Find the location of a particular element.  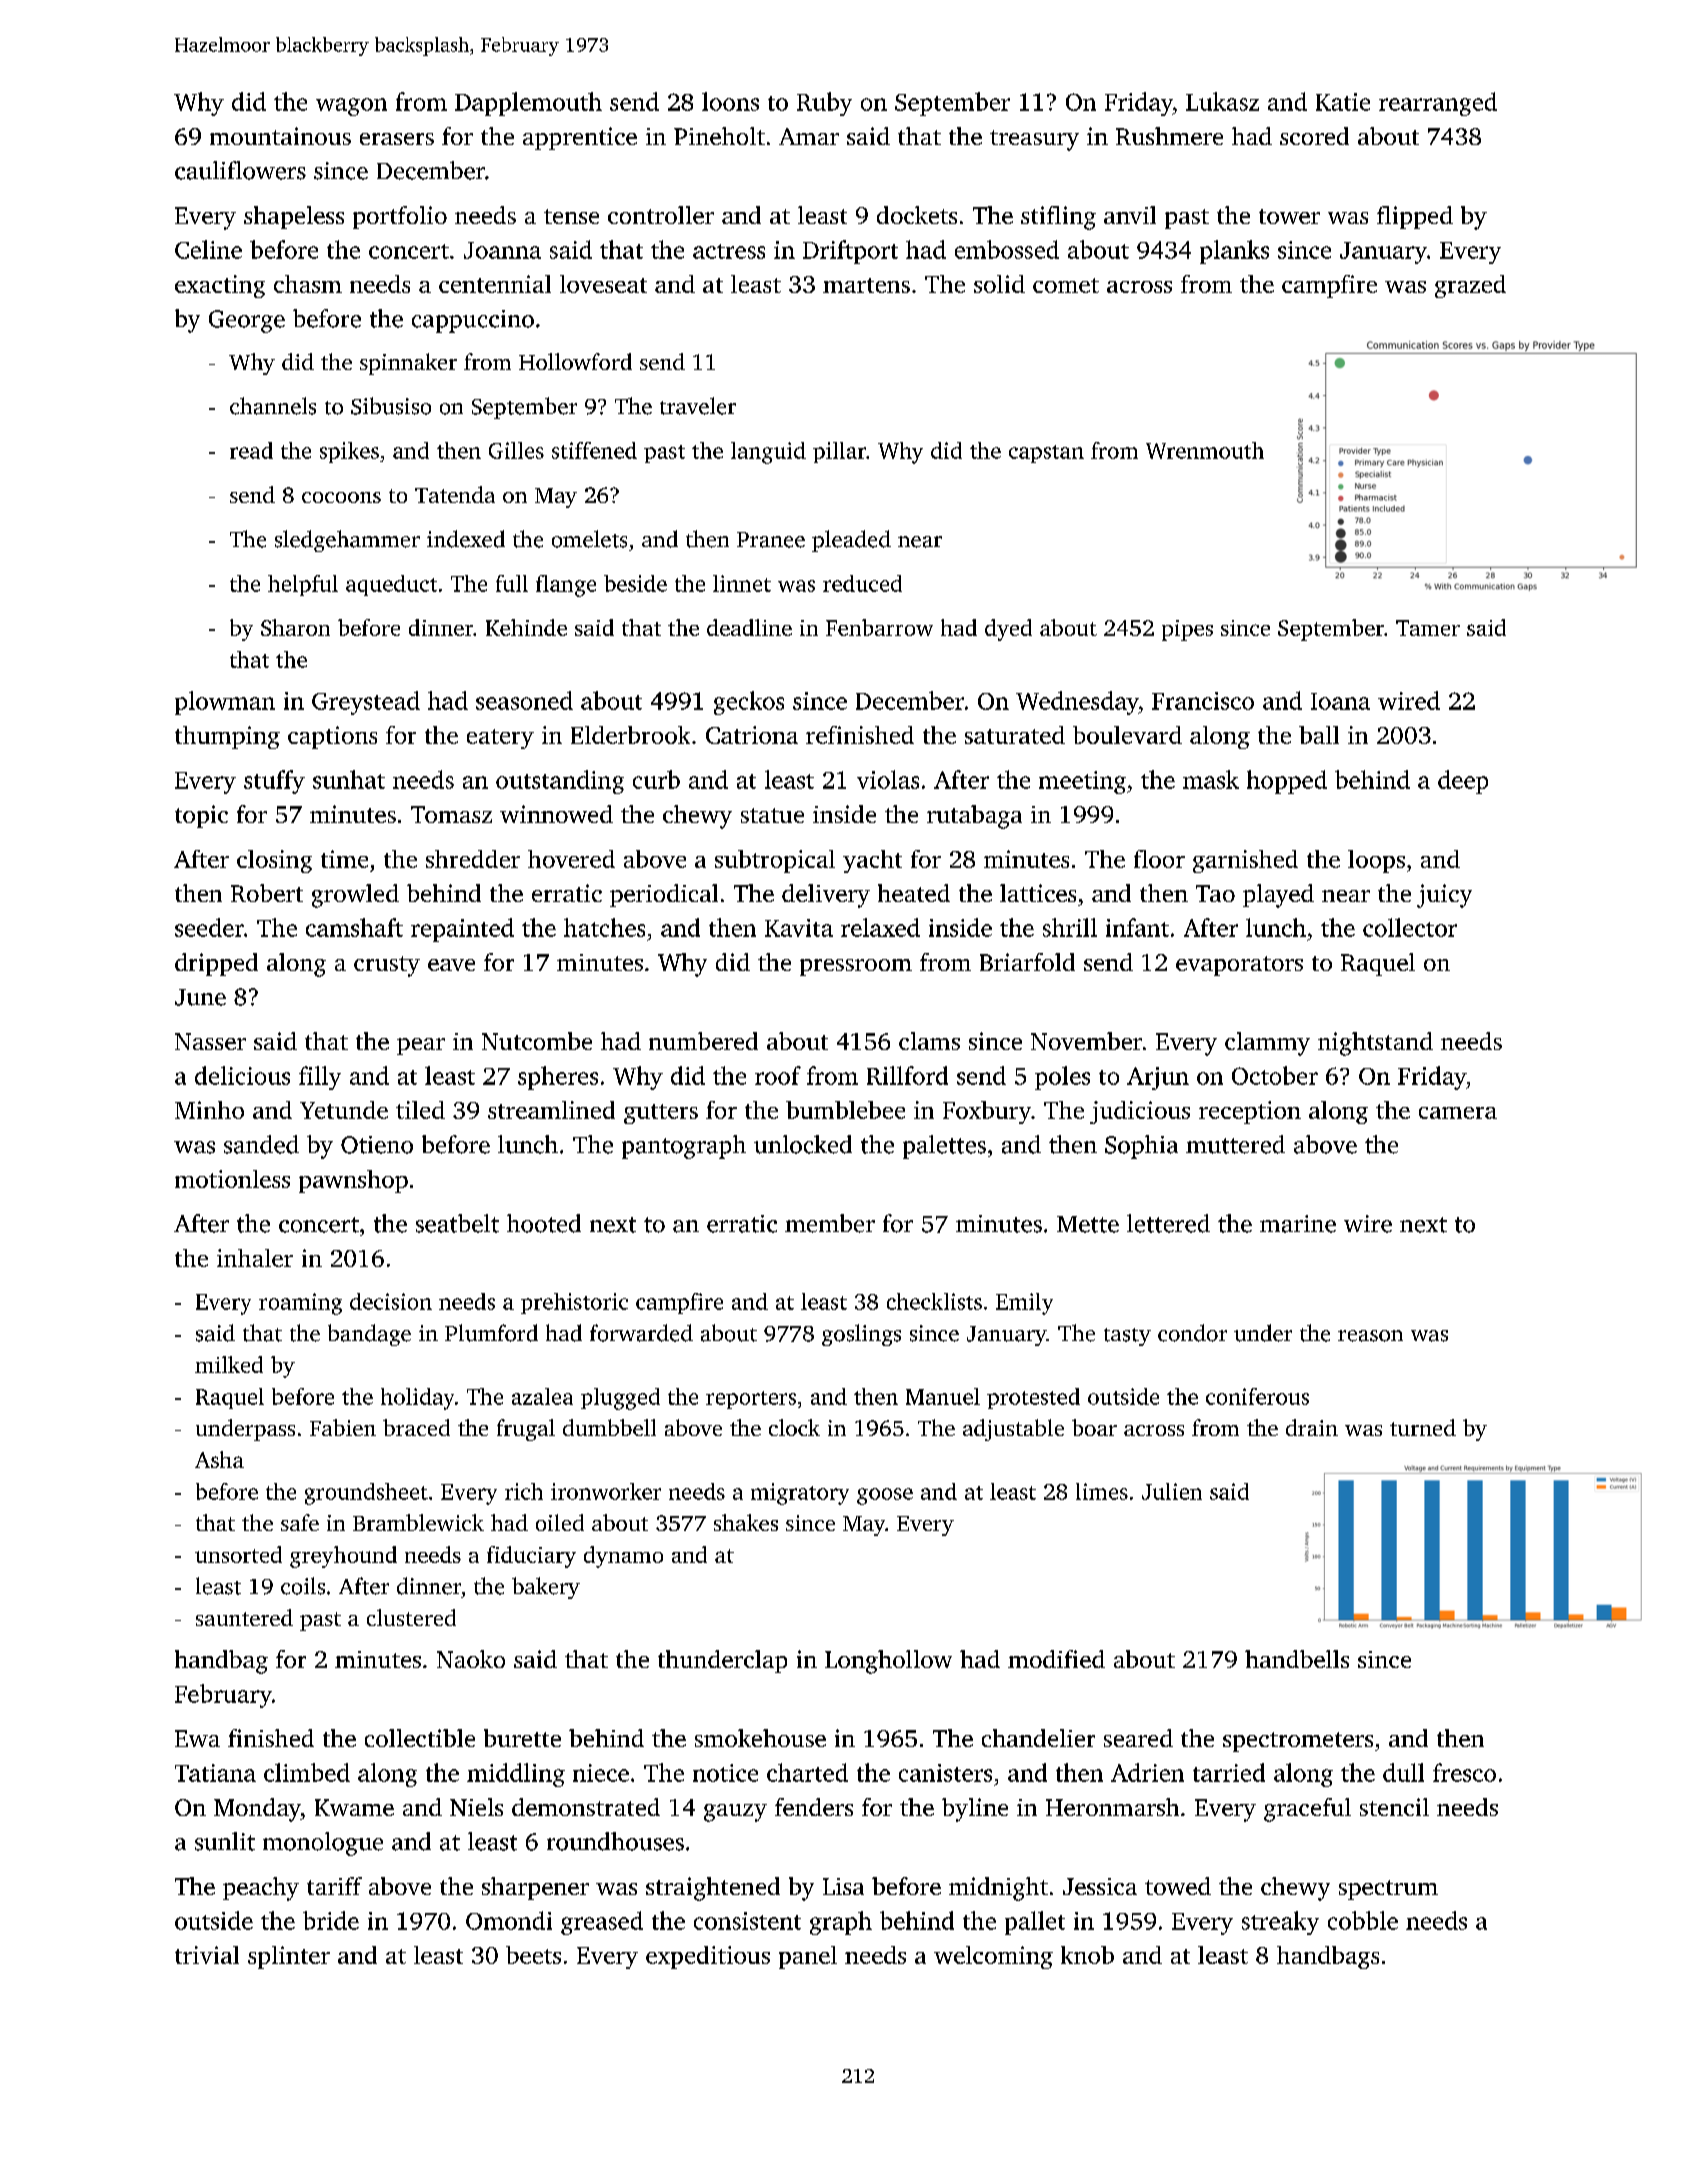

bumblebee is located at coordinates (845, 1110).
